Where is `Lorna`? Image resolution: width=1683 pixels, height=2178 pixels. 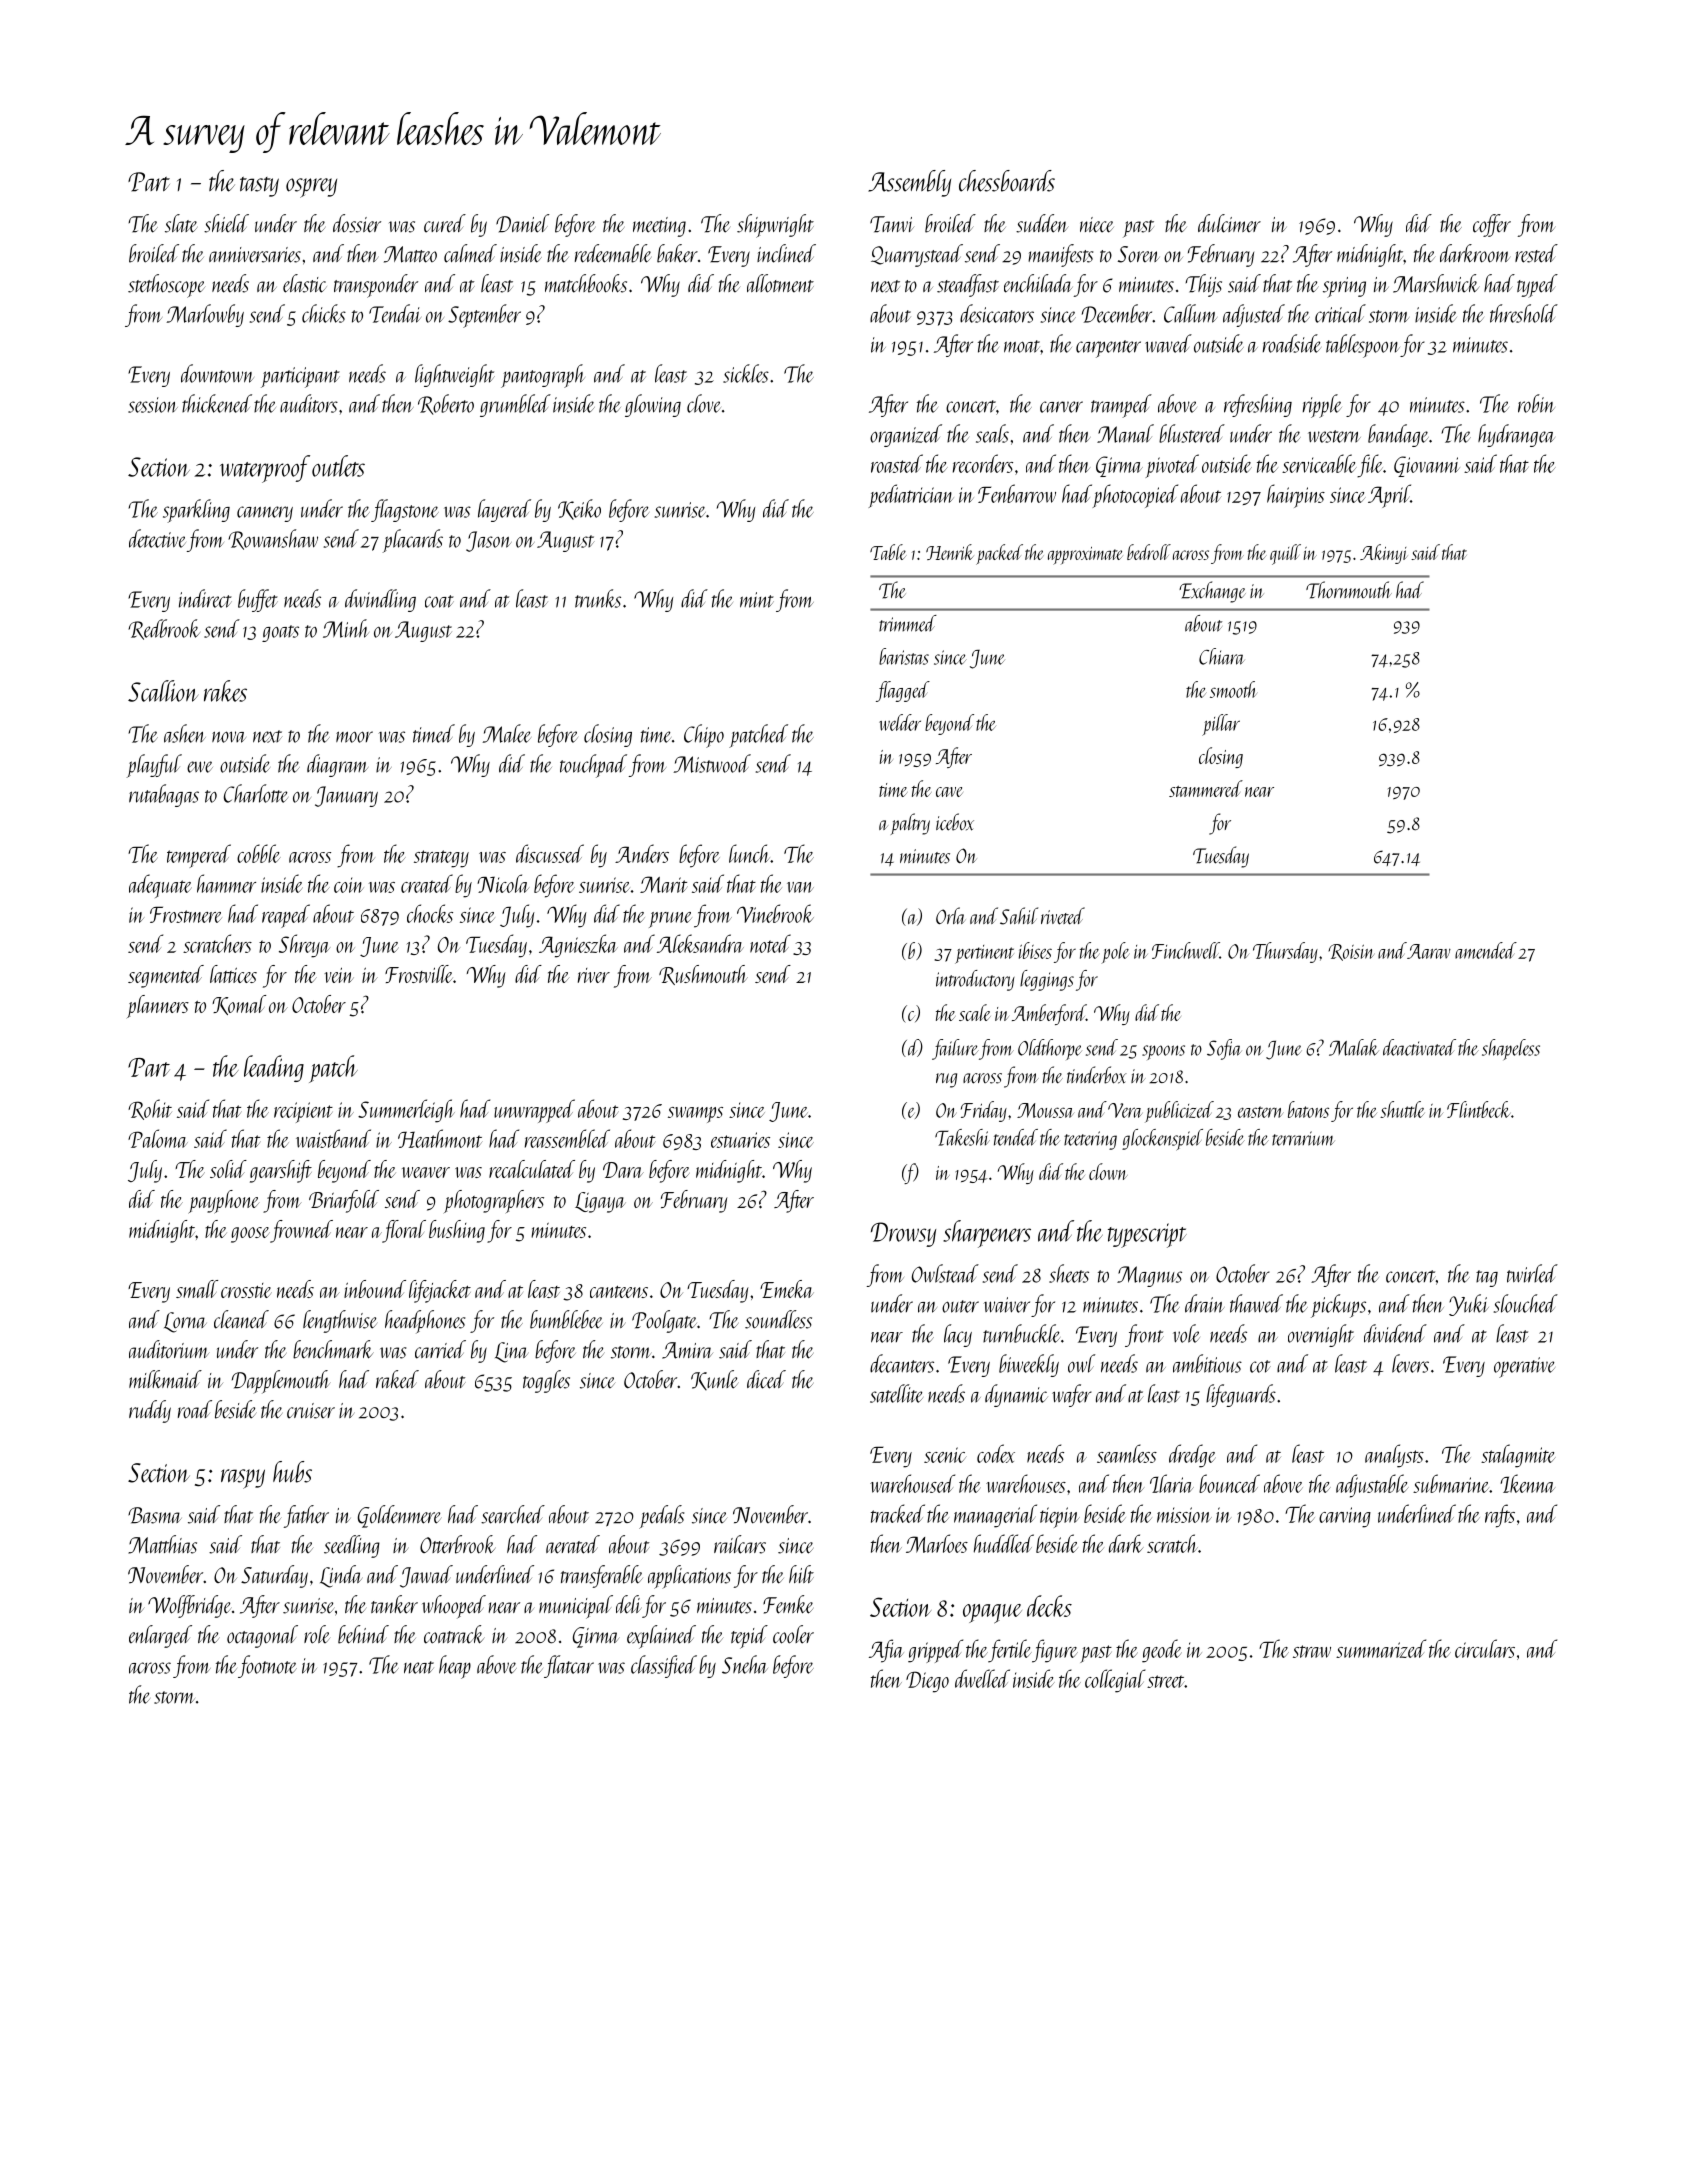
Lorna is located at coordinates (185, 1322).
